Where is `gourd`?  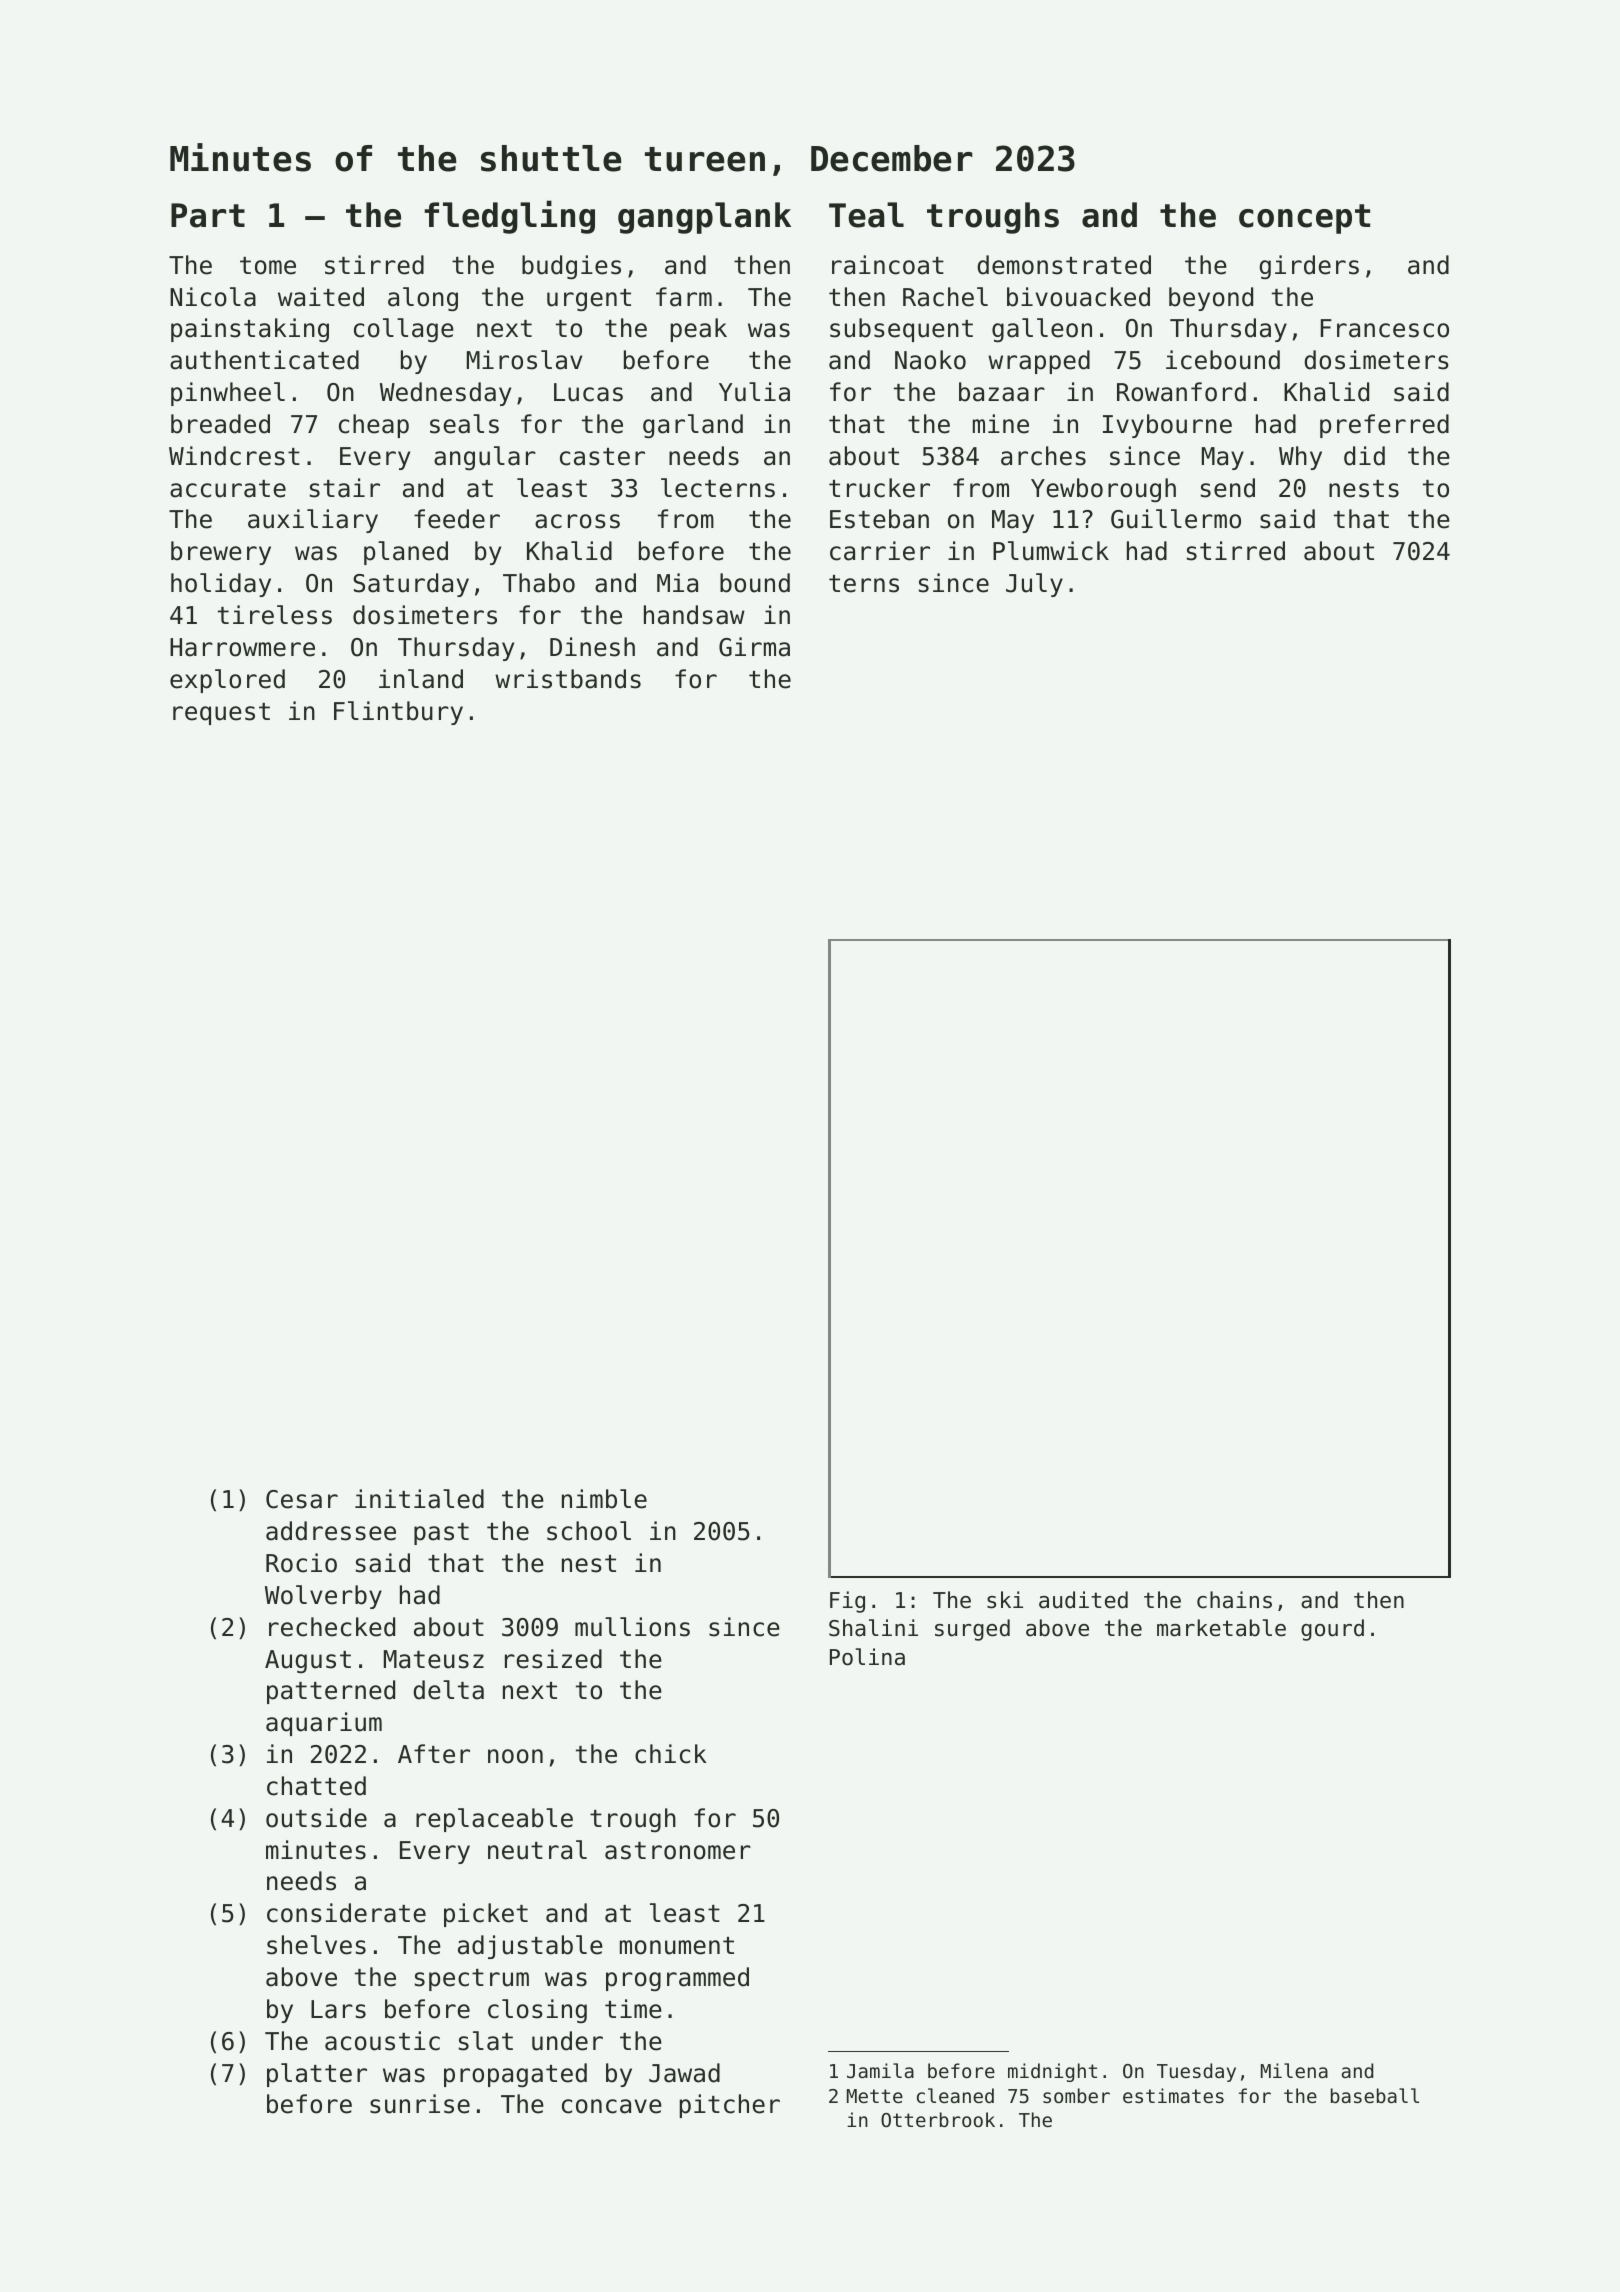
gourd is located at coordinates (1332, 1630).
